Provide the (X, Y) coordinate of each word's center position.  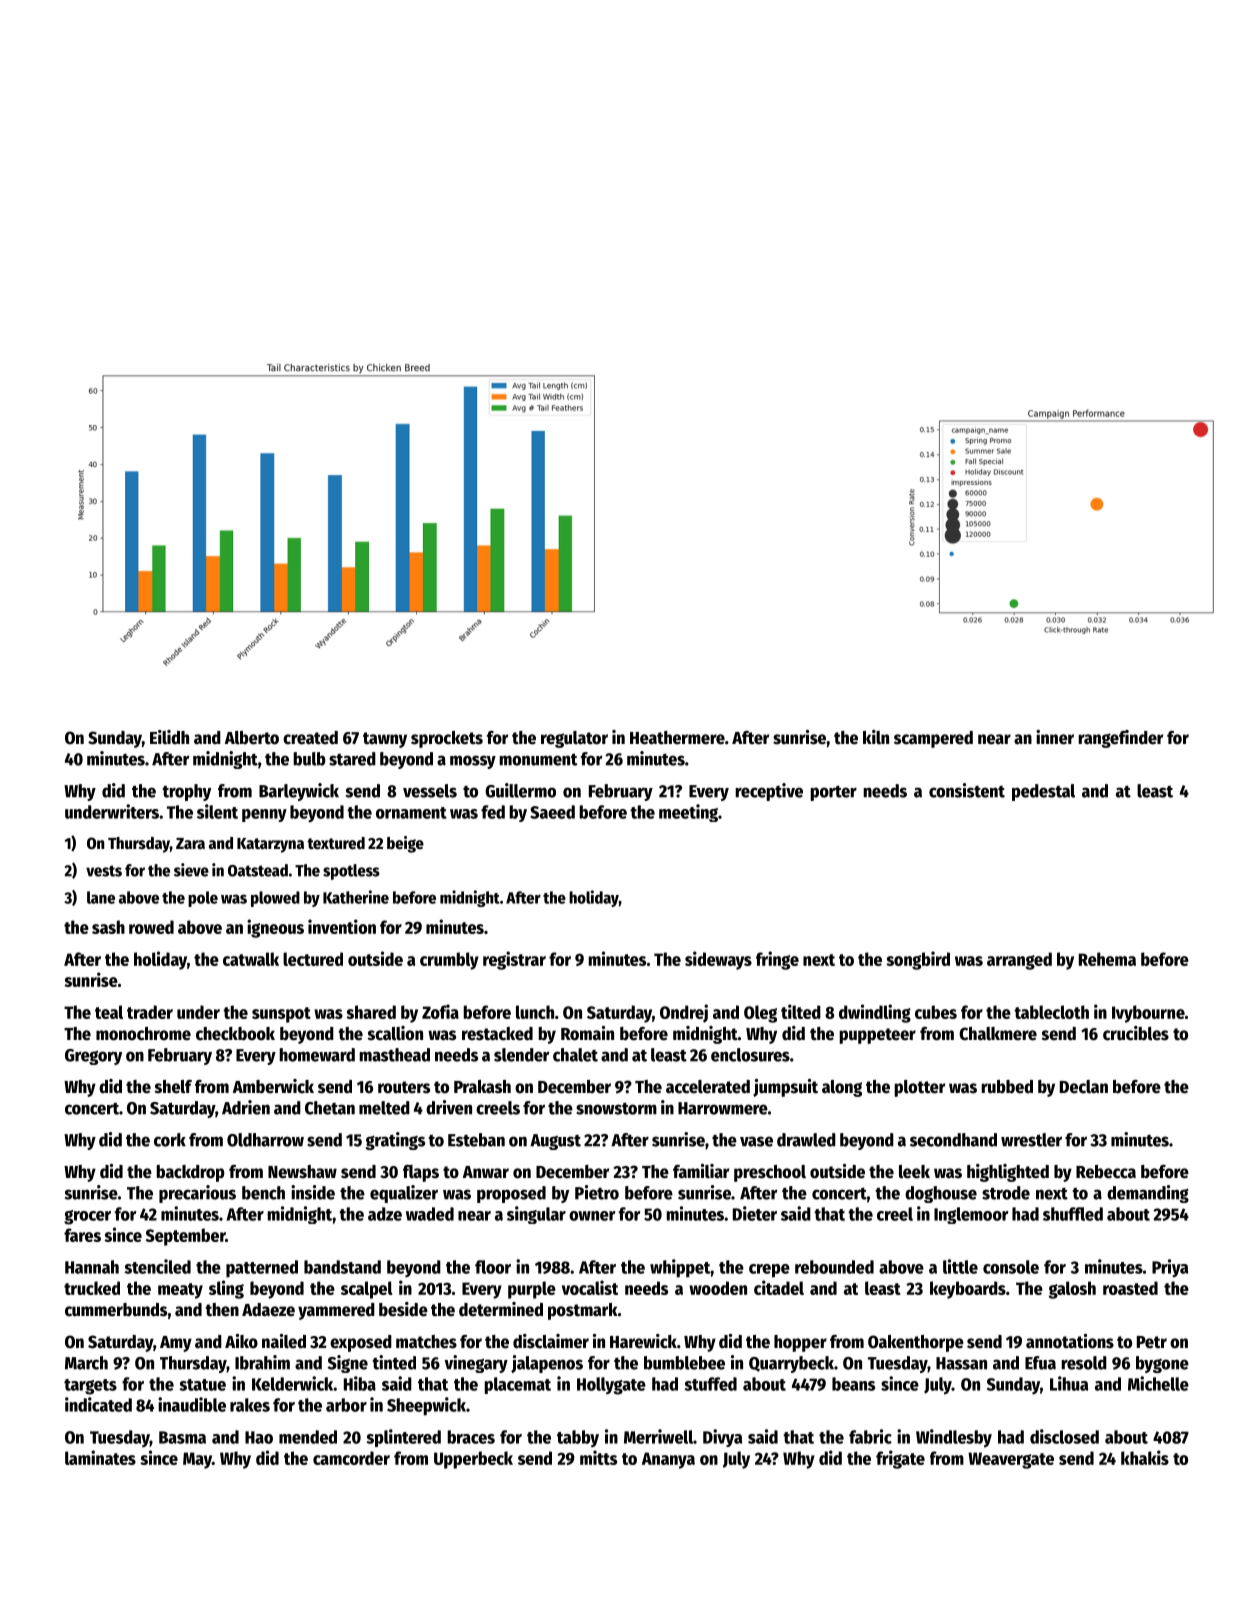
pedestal (1043, 792)
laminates (100, 1457)
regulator (574, 739)
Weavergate (1011, 1460)
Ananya (668, 1460)
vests (104, 871)
